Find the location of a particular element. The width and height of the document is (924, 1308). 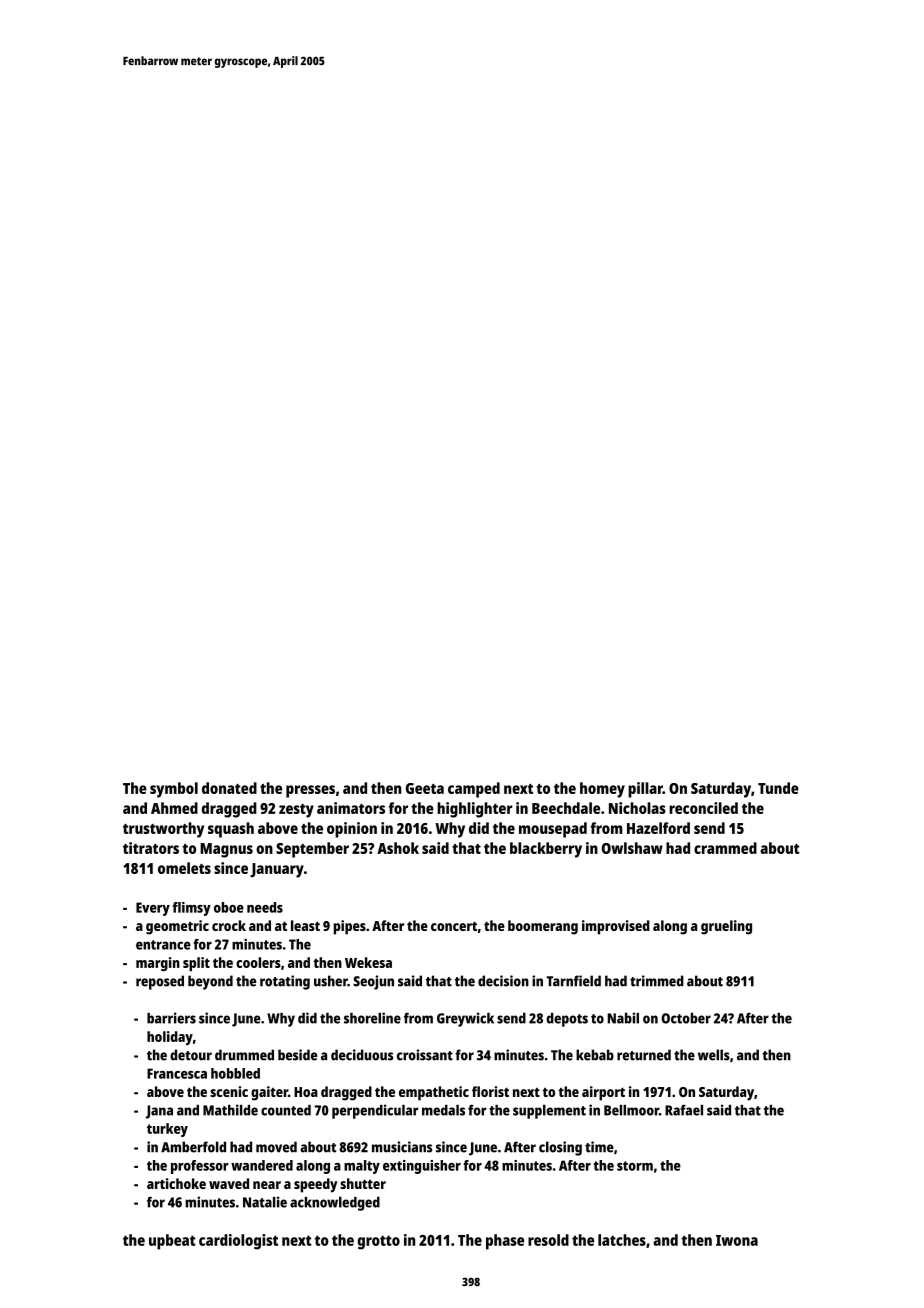

extinguisher is located at coordinates (422, 1167).
